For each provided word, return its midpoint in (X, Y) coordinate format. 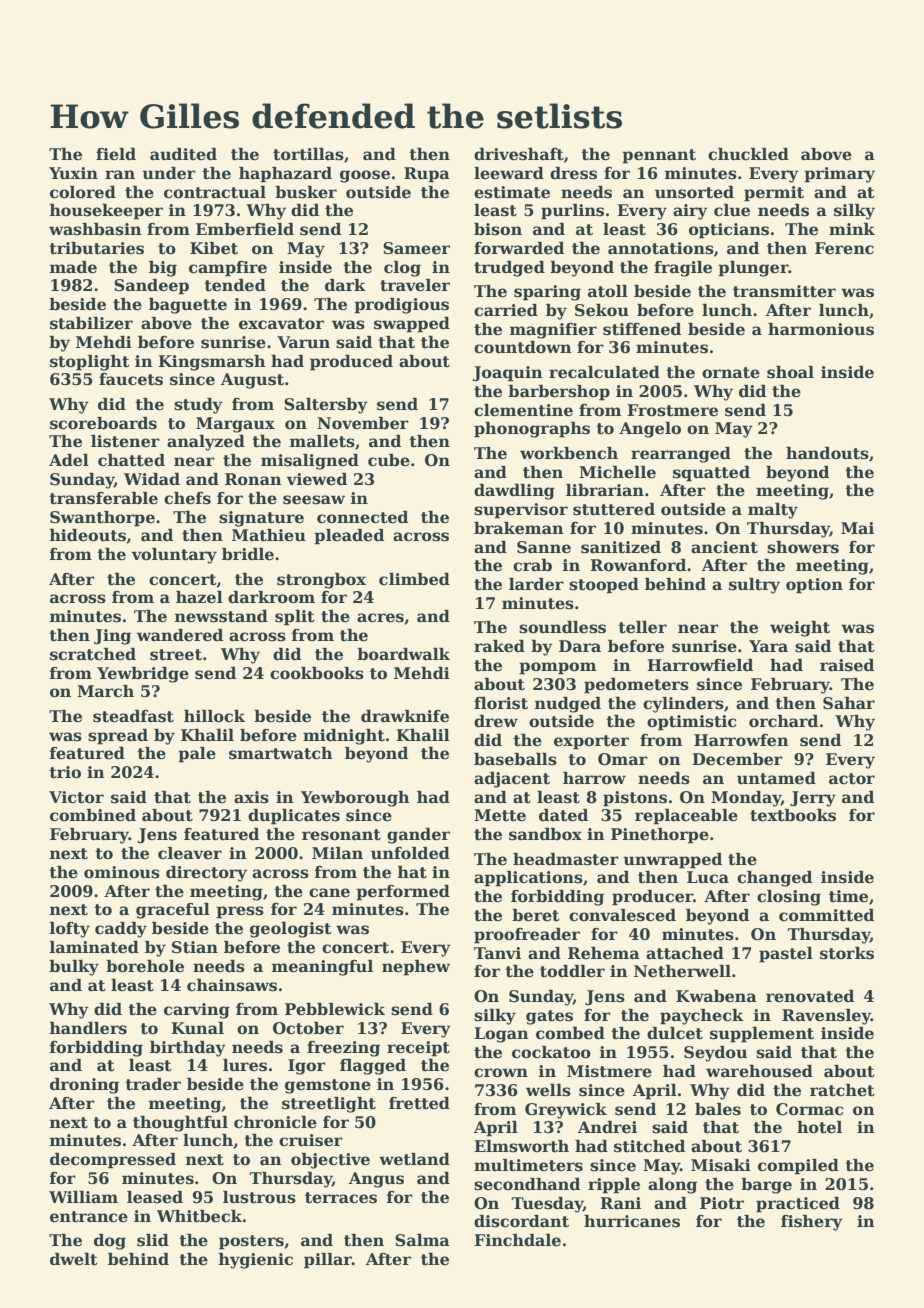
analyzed (206, 443)
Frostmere (672, 410)
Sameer (416, 248)
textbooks (793, 815)
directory (206, 874)
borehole (145, 966)
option (814, 586)
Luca (708, 877)
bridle (248, 554)
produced (351, 363)
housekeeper (106, 212)
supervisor (521, 511)
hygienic (256, 1261)
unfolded (410, 853)
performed (403, 893)
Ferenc (844, 248)
